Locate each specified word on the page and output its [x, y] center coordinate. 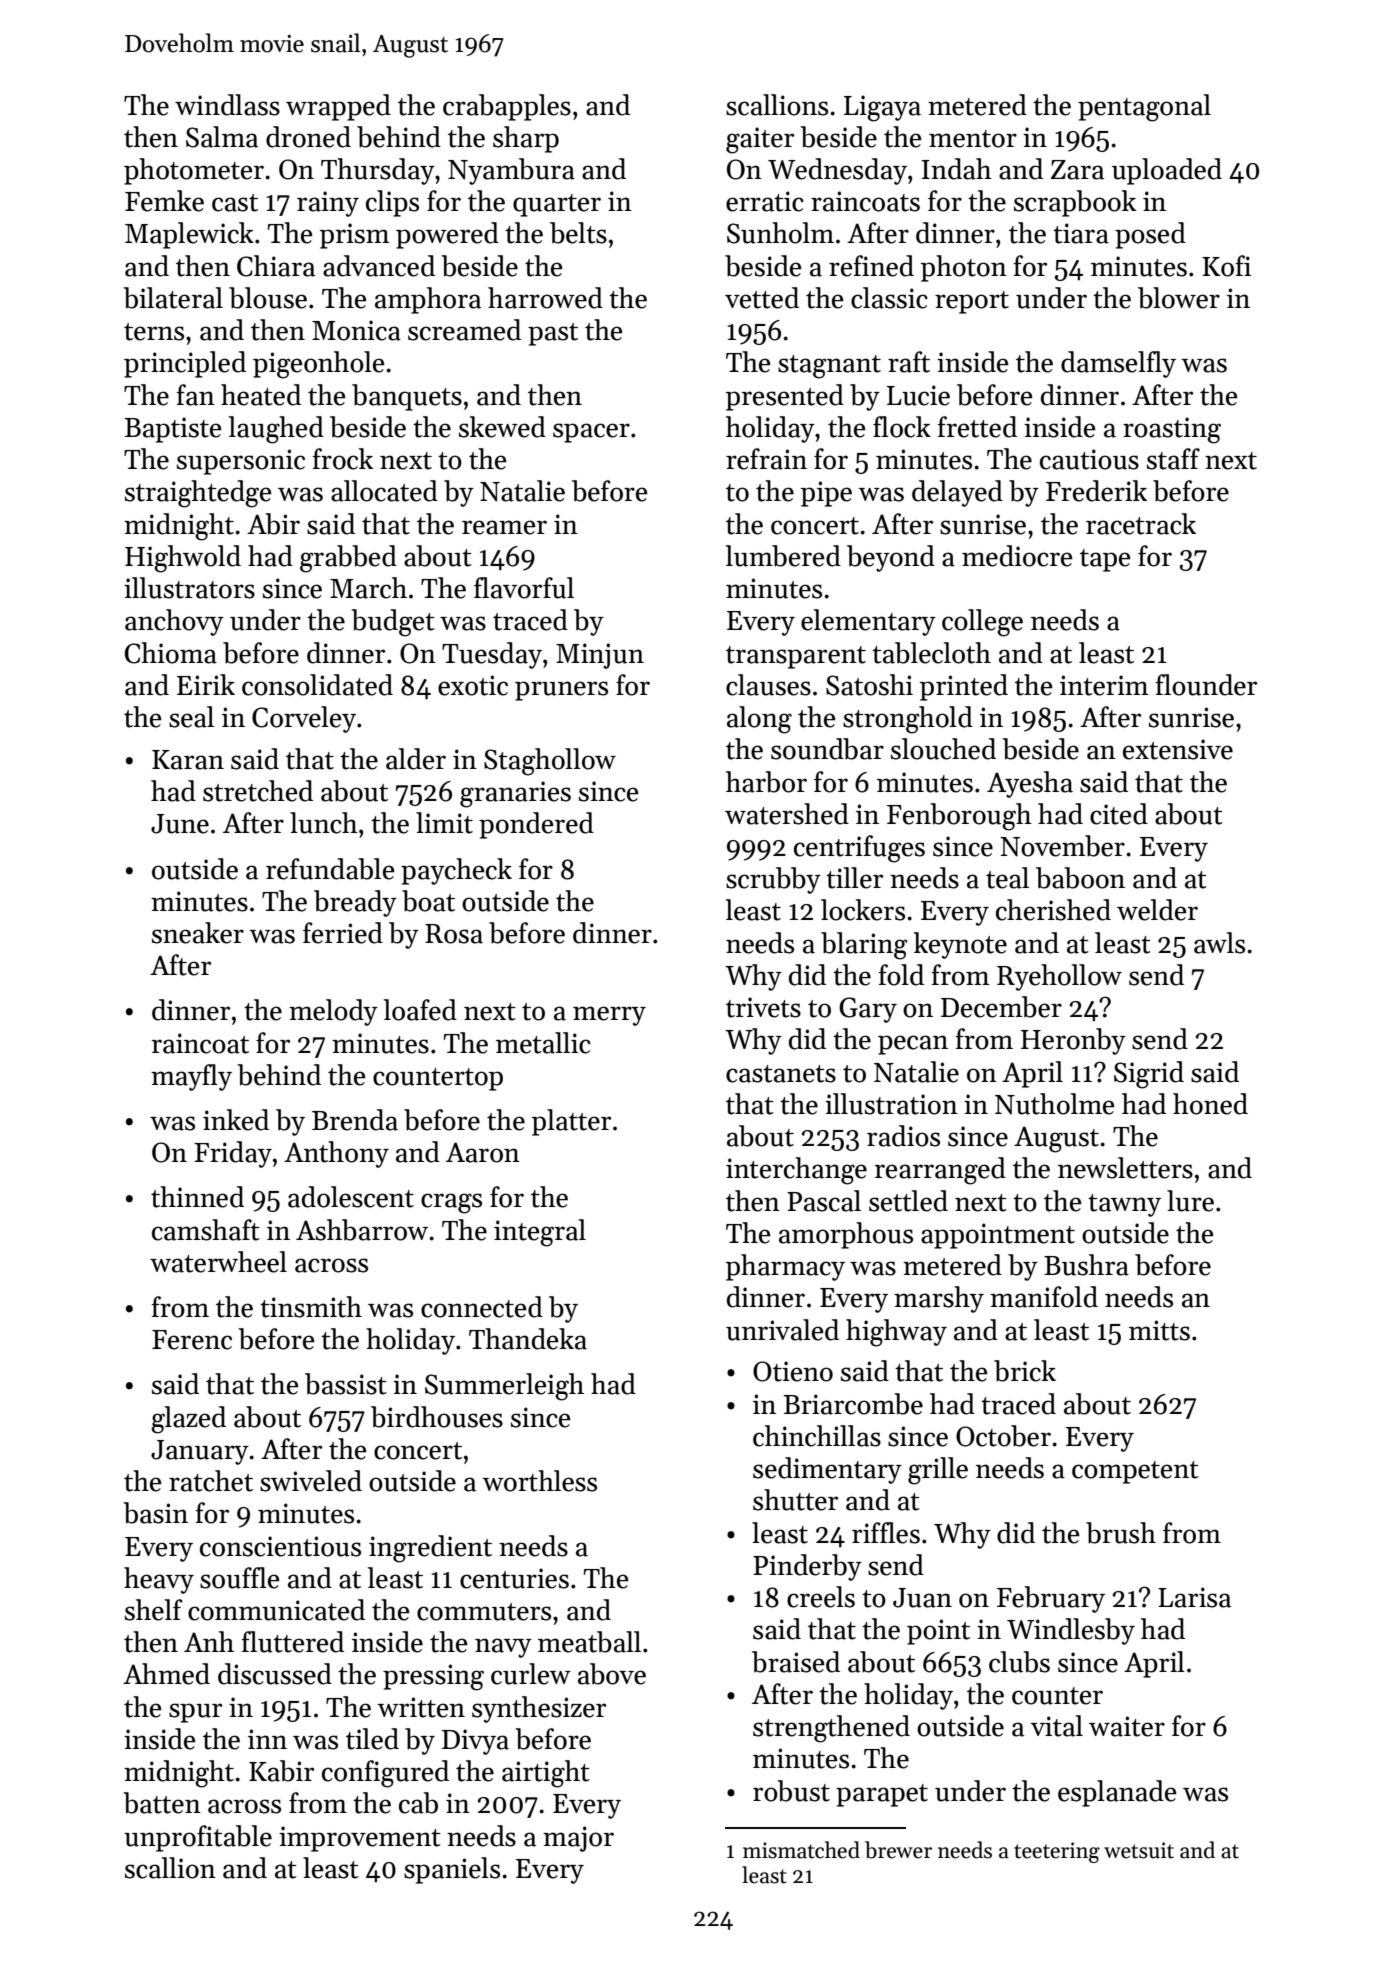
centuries [514, 1578]
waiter [1127, 1726]
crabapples [507, 107]
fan [195, 395]
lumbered [783, 556]
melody [333, 1012]
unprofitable [198, 1838]
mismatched [801, 1850]
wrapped [338, 107]
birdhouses [437, 1417]
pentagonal [1144, 108]
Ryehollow [1059, 977]
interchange [796, 1171]
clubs [1019, 1662]
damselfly [1118, 364]
